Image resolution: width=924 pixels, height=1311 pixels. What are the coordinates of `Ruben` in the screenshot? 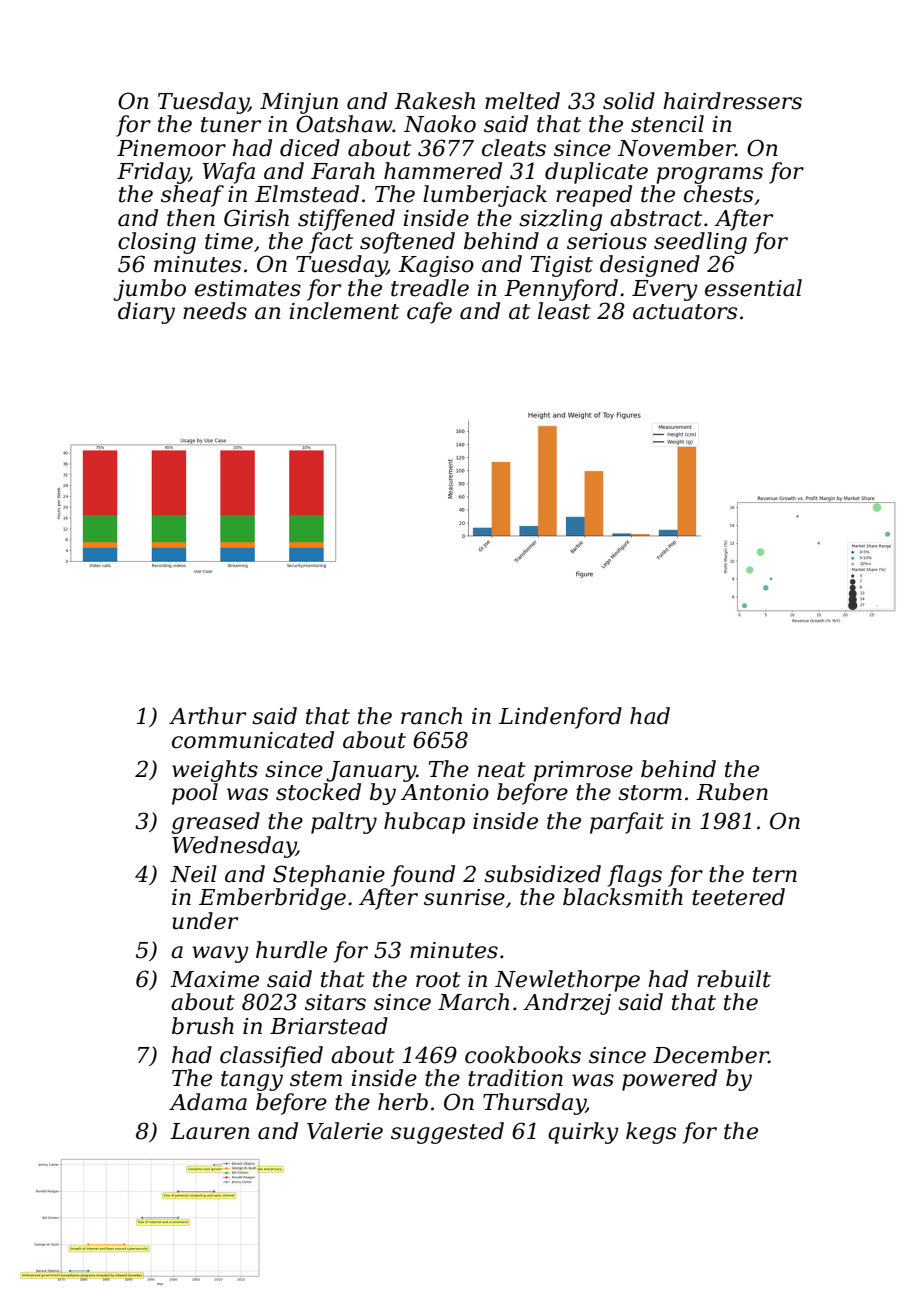 It's located at (732, 792).
